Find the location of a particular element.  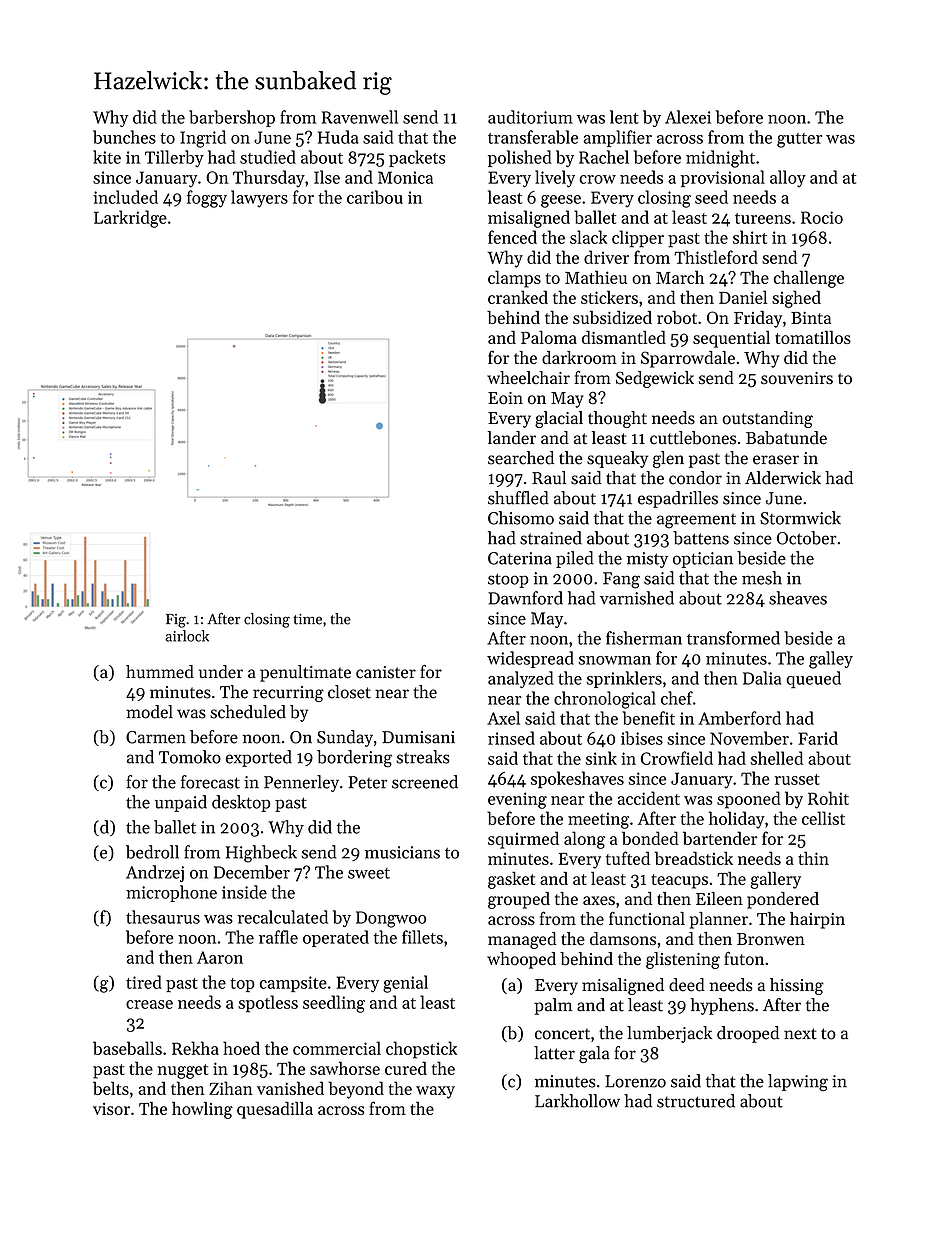

sweet is located at coordinates (369, 873).
